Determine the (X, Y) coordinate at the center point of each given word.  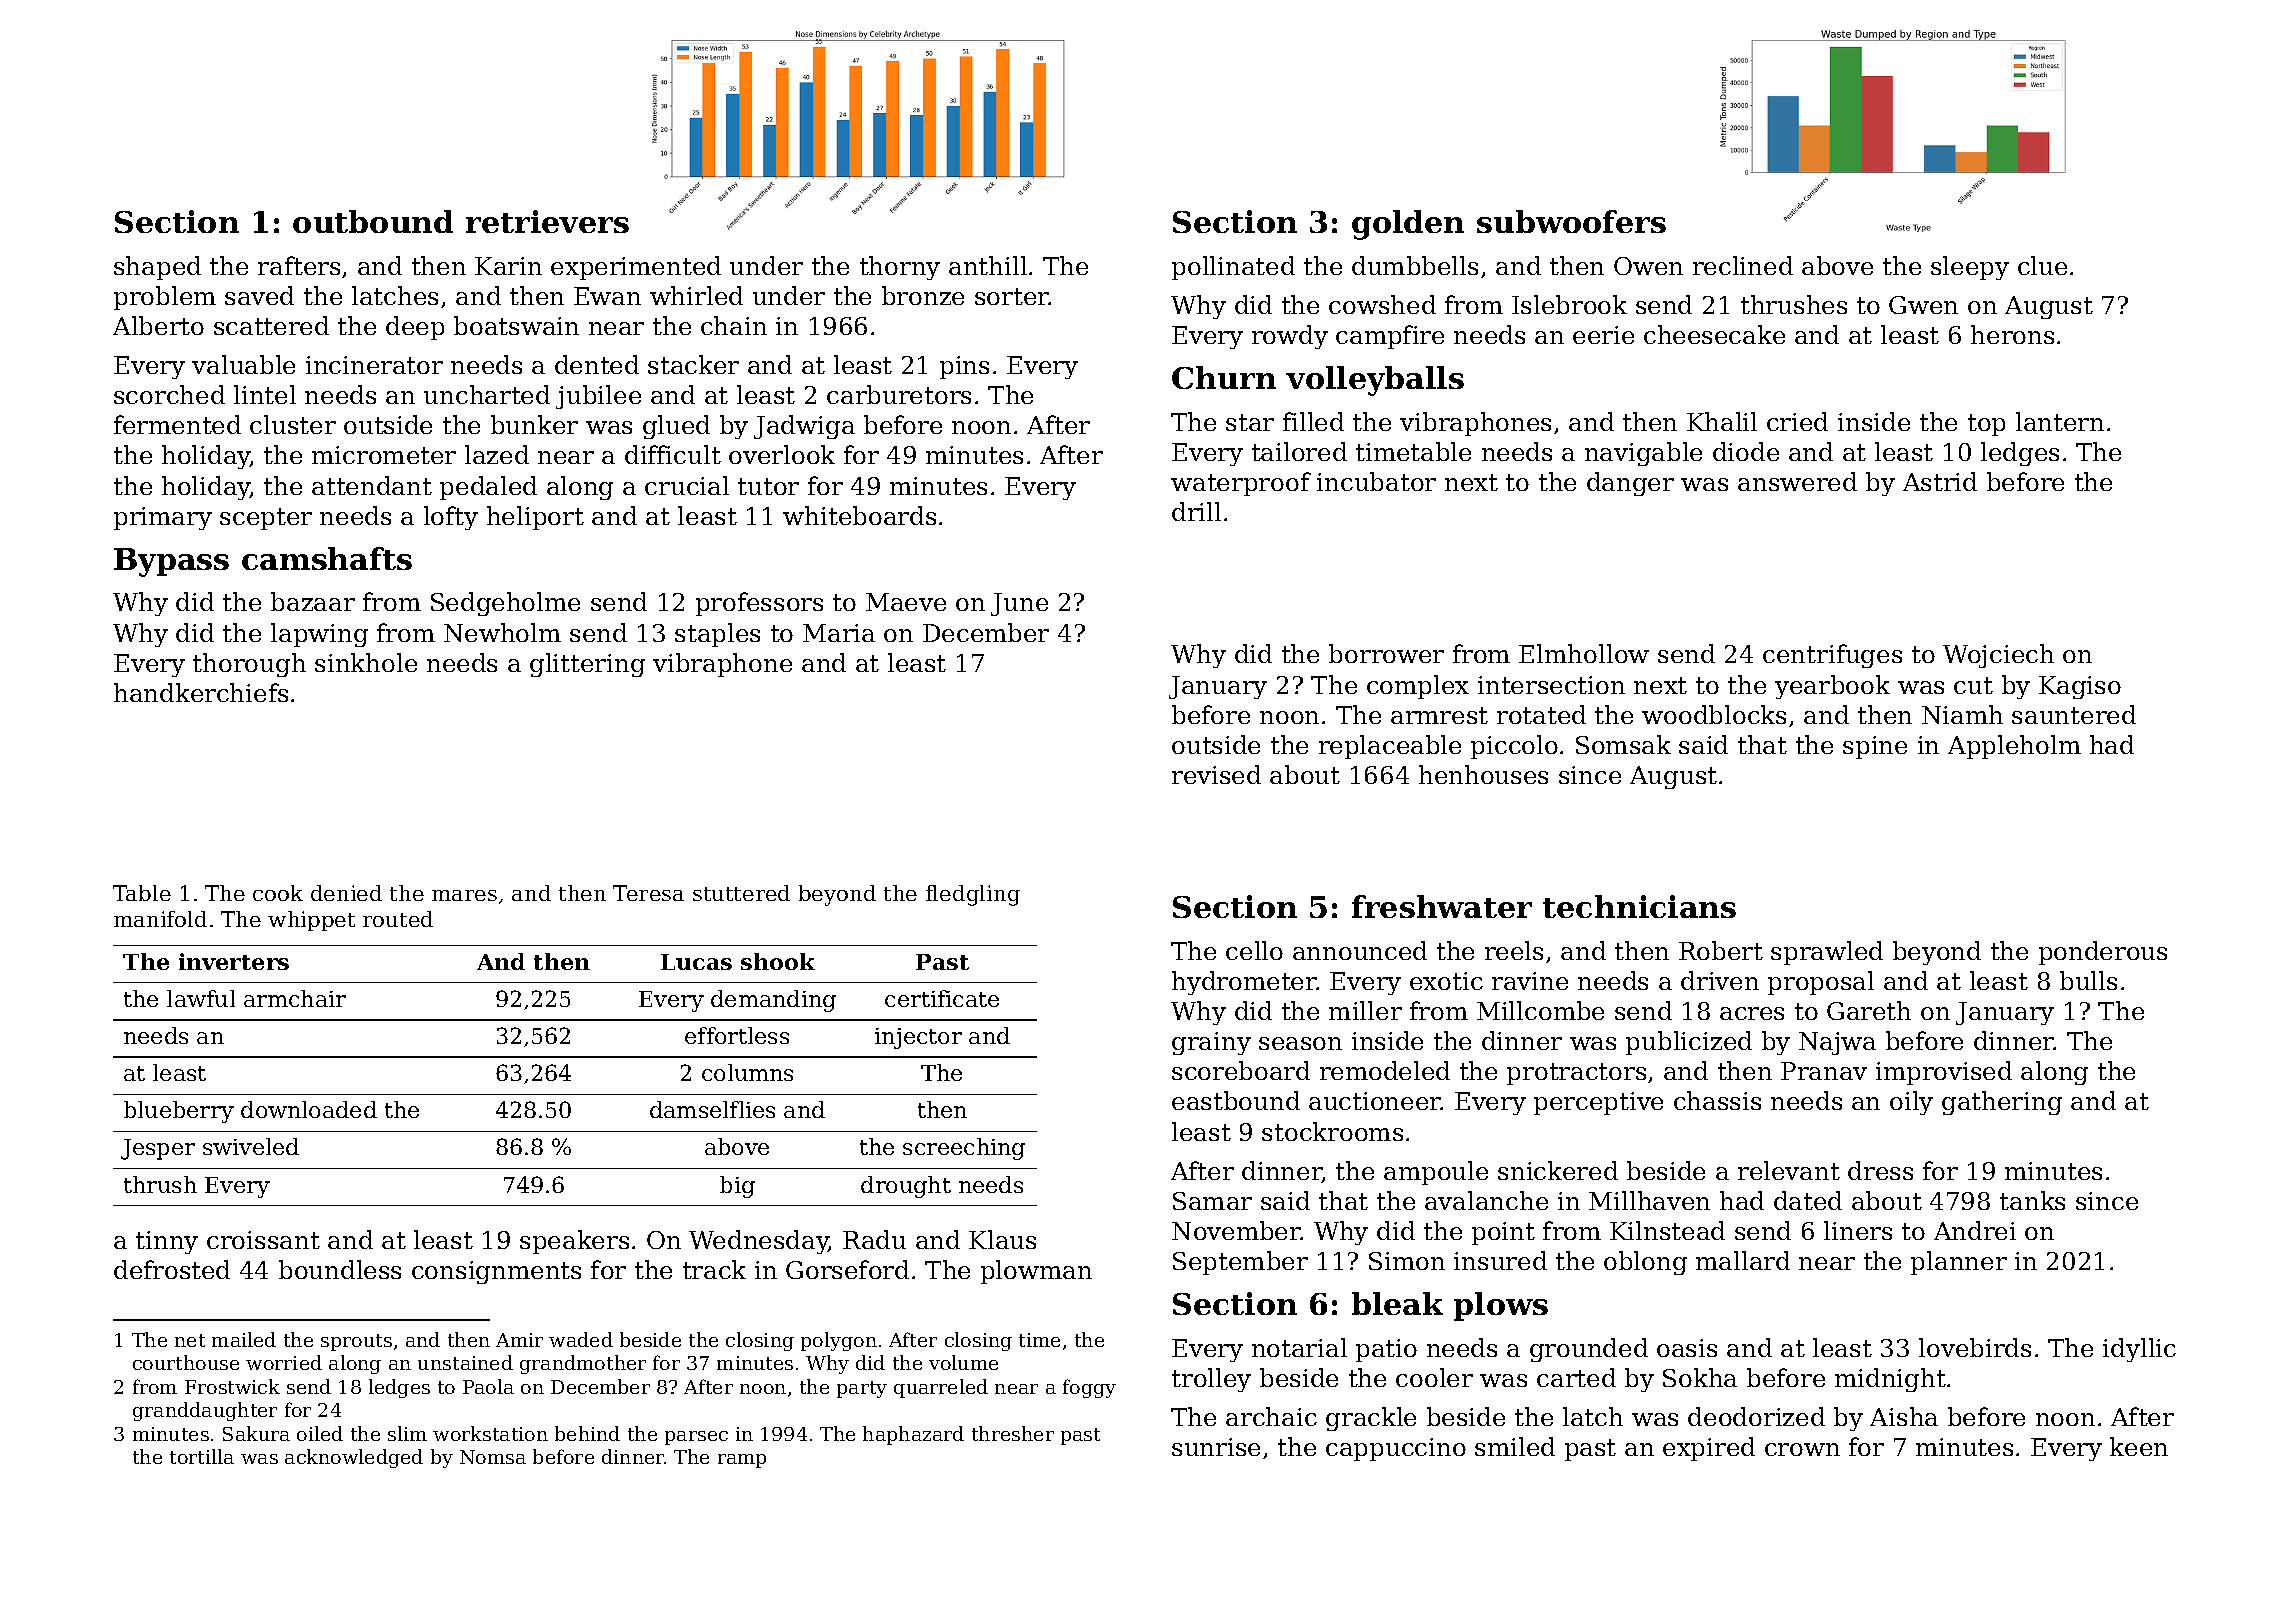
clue (2042, 265)
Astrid (1940, 481)
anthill (988, 265)
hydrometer (1244, 983)
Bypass (171, 562)
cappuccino (1396, 1449)
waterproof (1241, 484)
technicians (1639, 906)
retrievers (547, 221)
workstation (490, 1433)
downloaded (309, 1109)
